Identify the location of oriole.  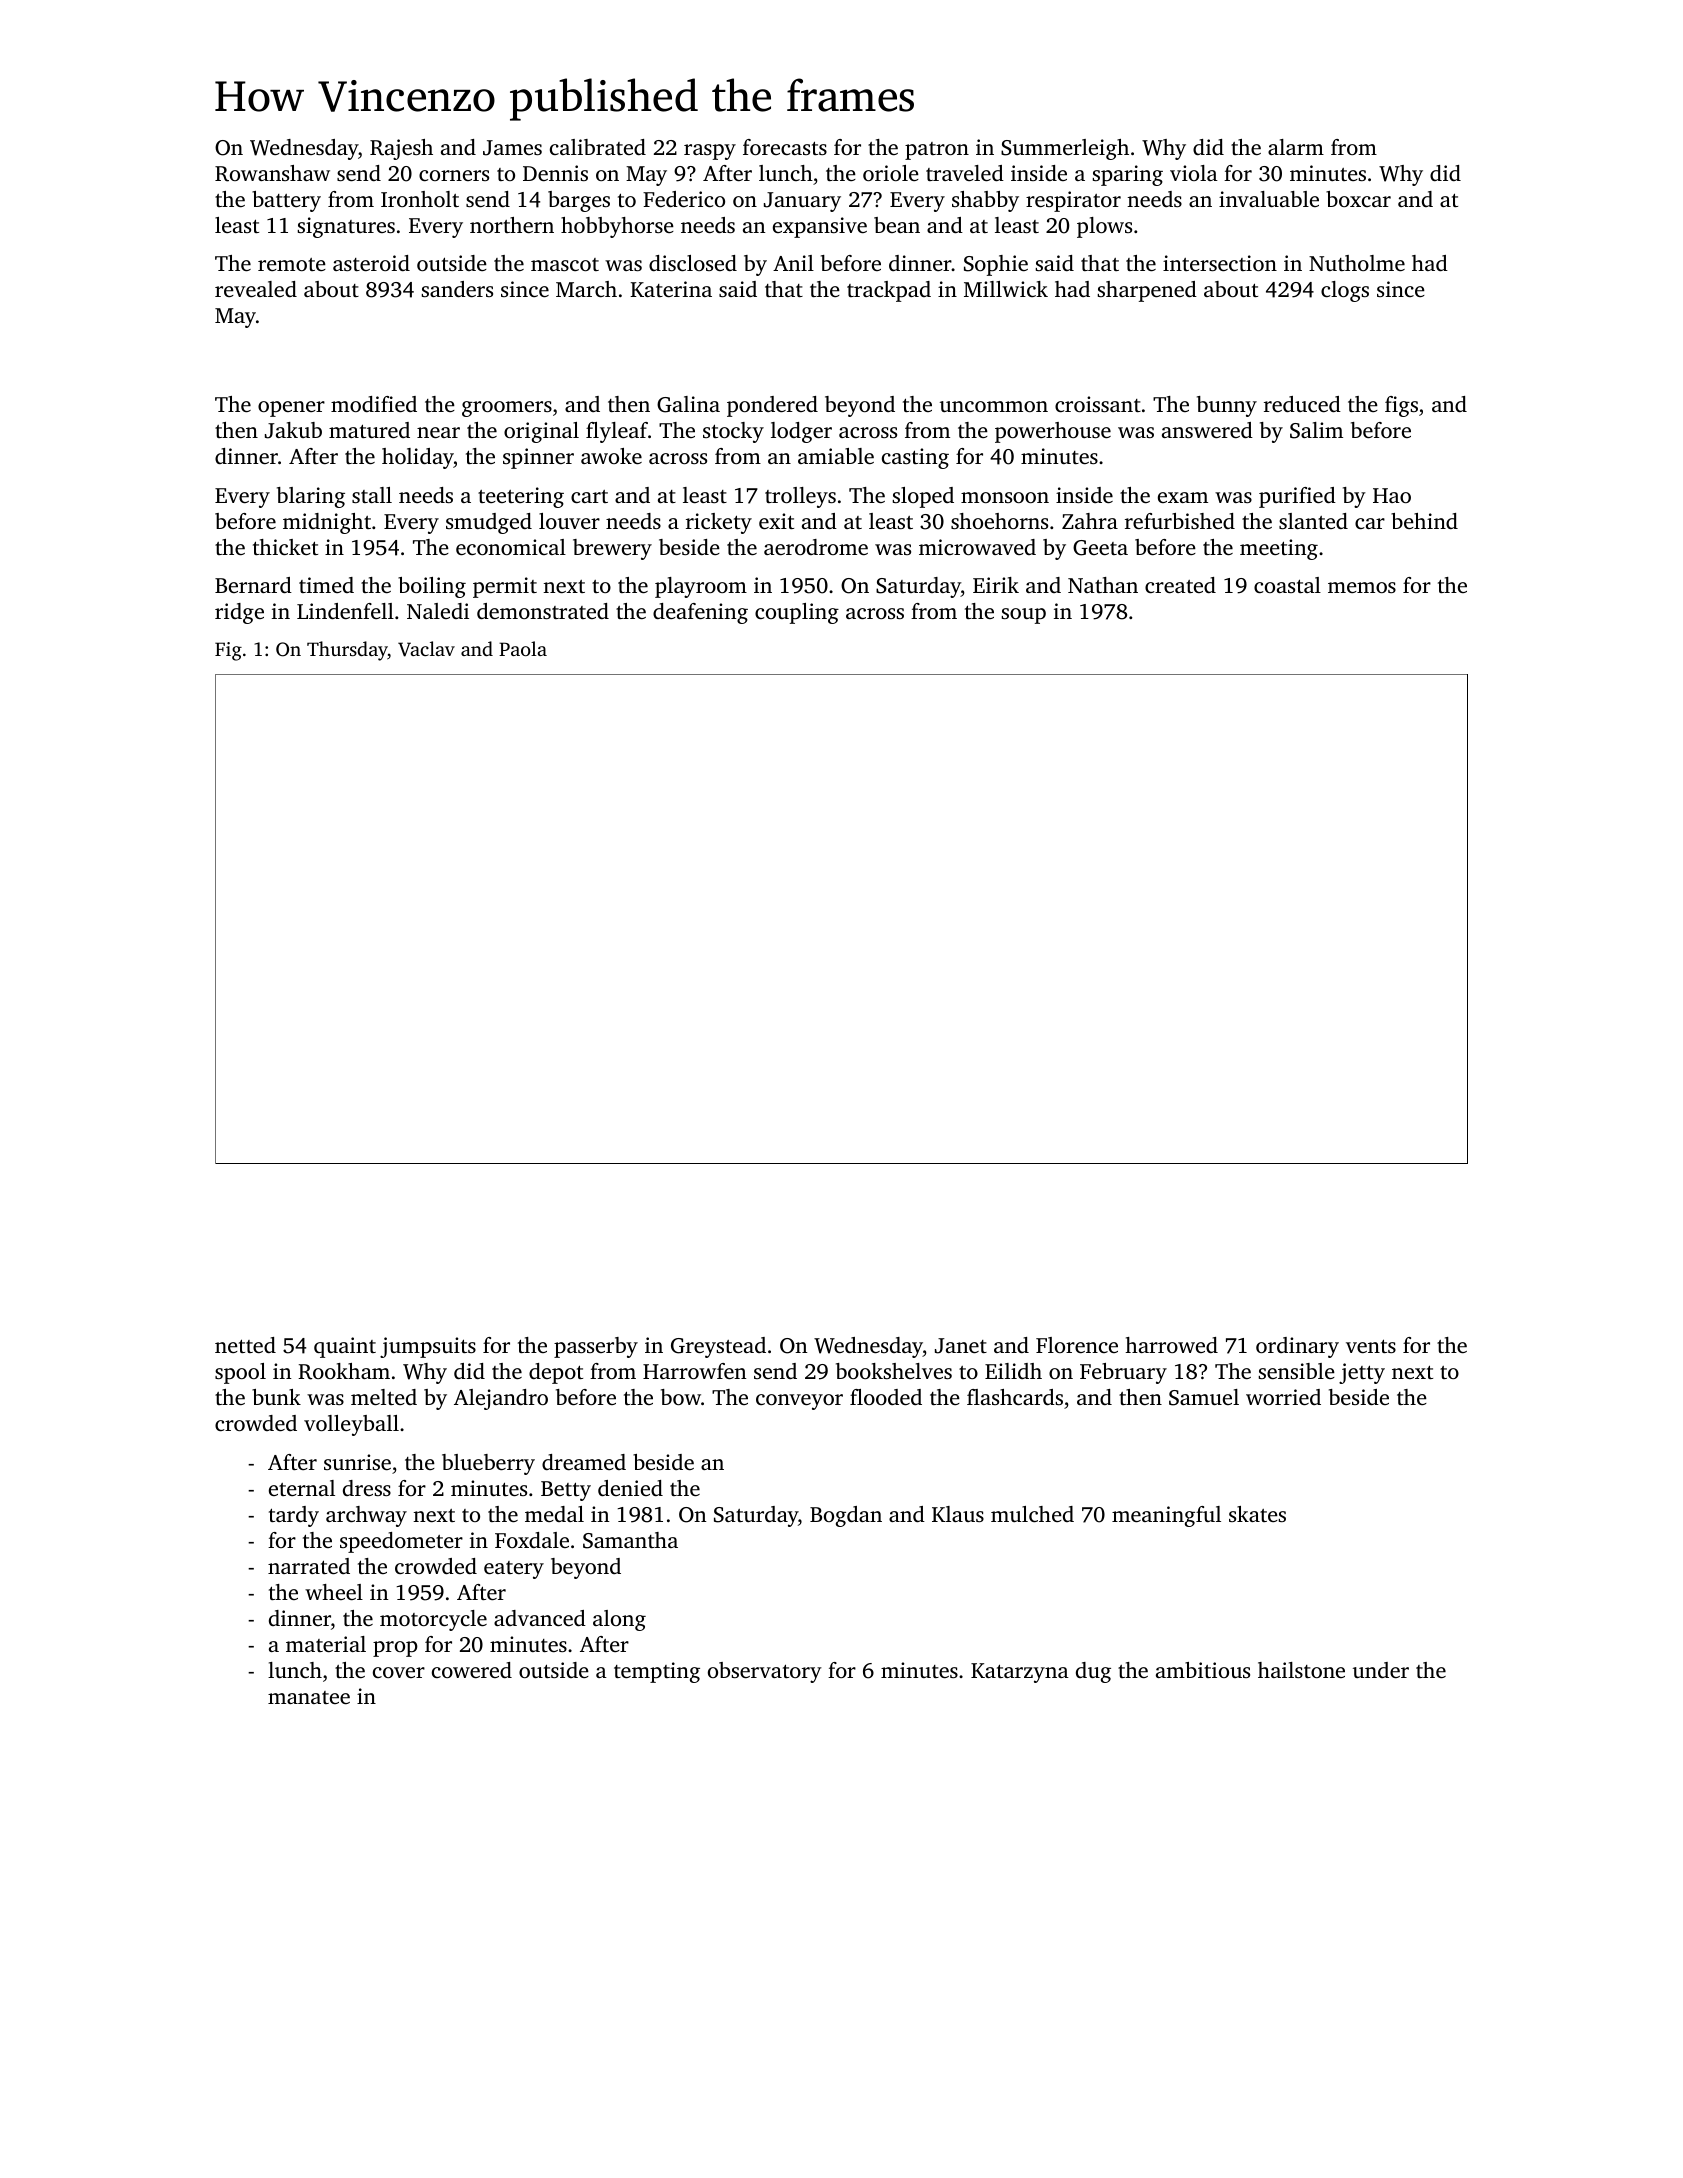
(891, 173).
